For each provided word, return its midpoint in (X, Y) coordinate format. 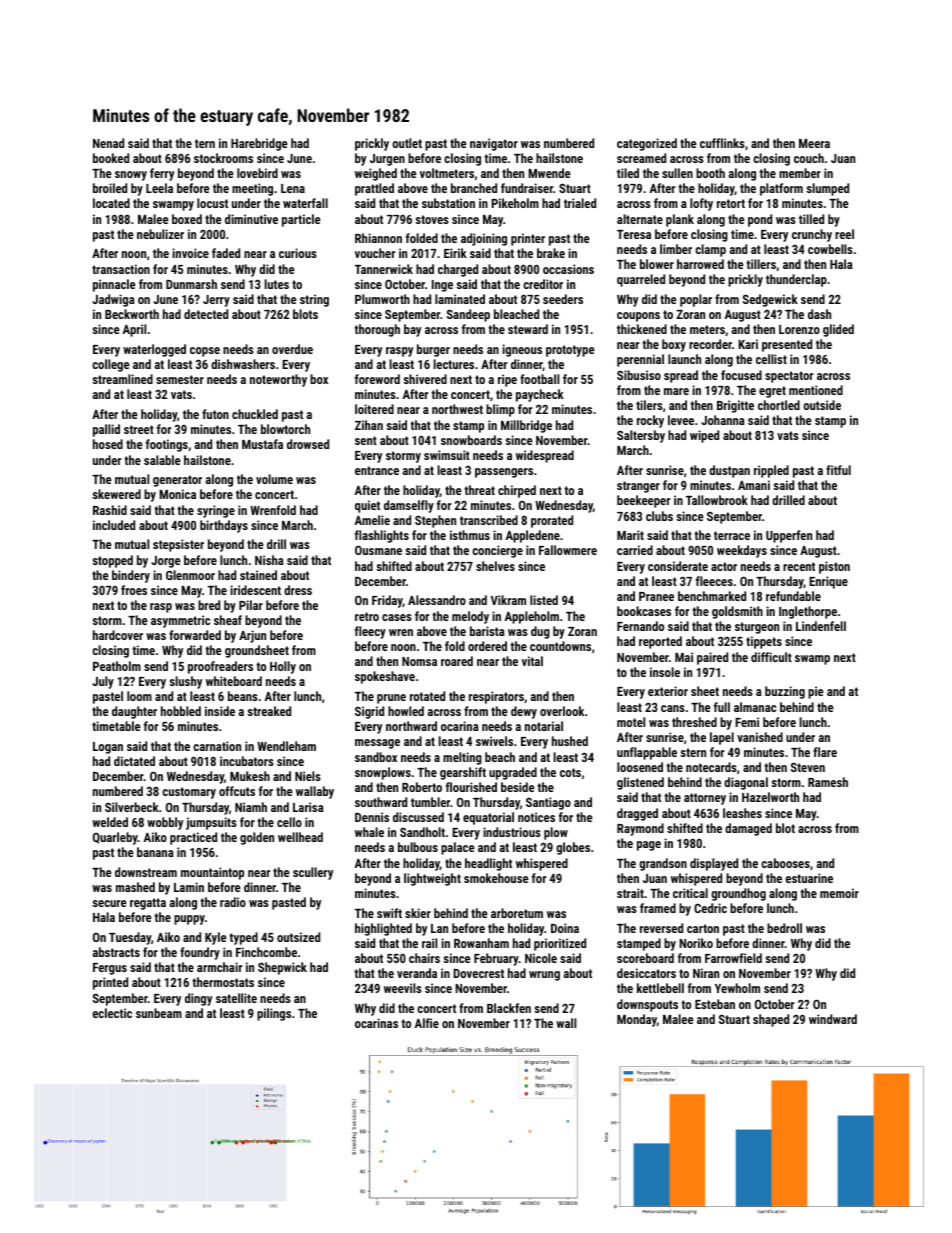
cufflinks (722, 143)
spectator (789, 377)
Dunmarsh (191, 284)
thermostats (223, 982)
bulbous (418, 847)
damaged (748, 829)
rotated (427, 696)
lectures (453, 364)
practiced (193, 838)
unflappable (647, 753)
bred (209, 605)
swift (389, 913)
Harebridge (259, 144)
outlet (407, 143)
